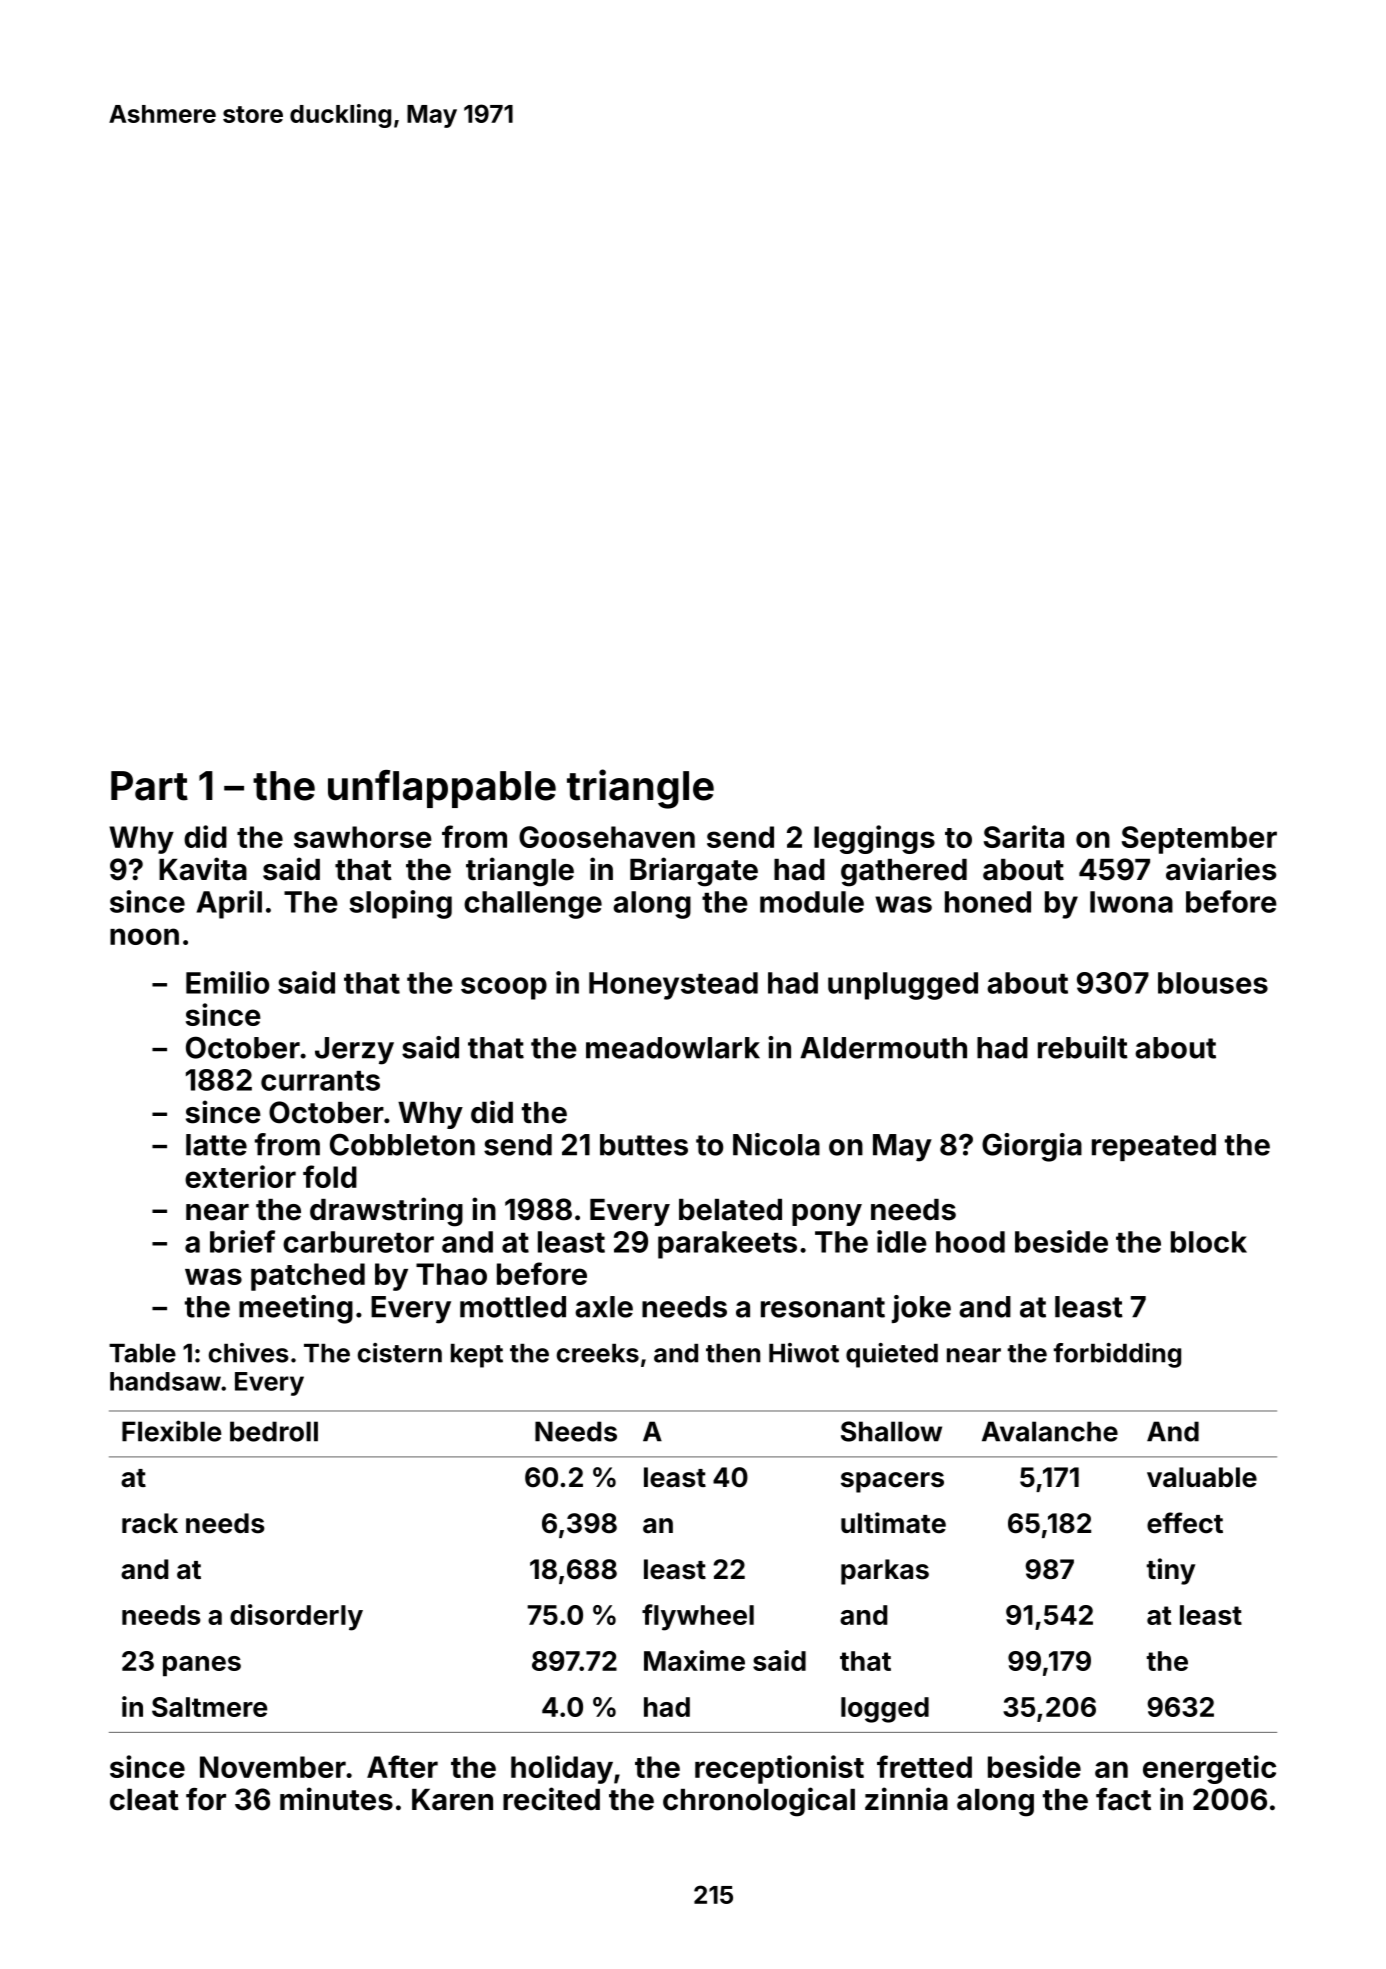 The height and width of the screenshot is (1969, 1386). I want to click on Honeystead, so click(673, 986).
